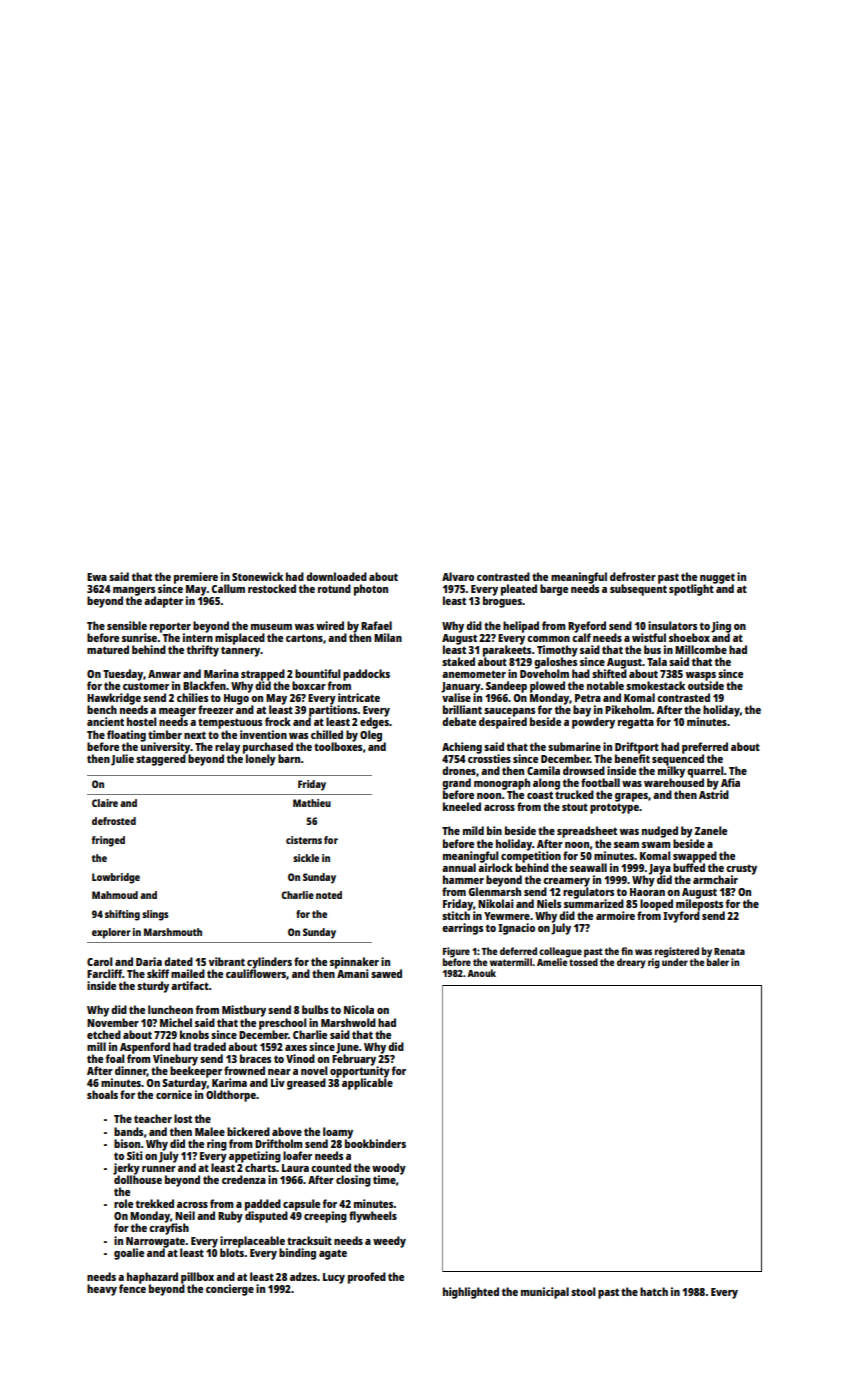 This document has width=849, height=1400. What do you see at coordinates (102, 1290) in the document?
I see `heavy` at bounding box center [102, 1290].
